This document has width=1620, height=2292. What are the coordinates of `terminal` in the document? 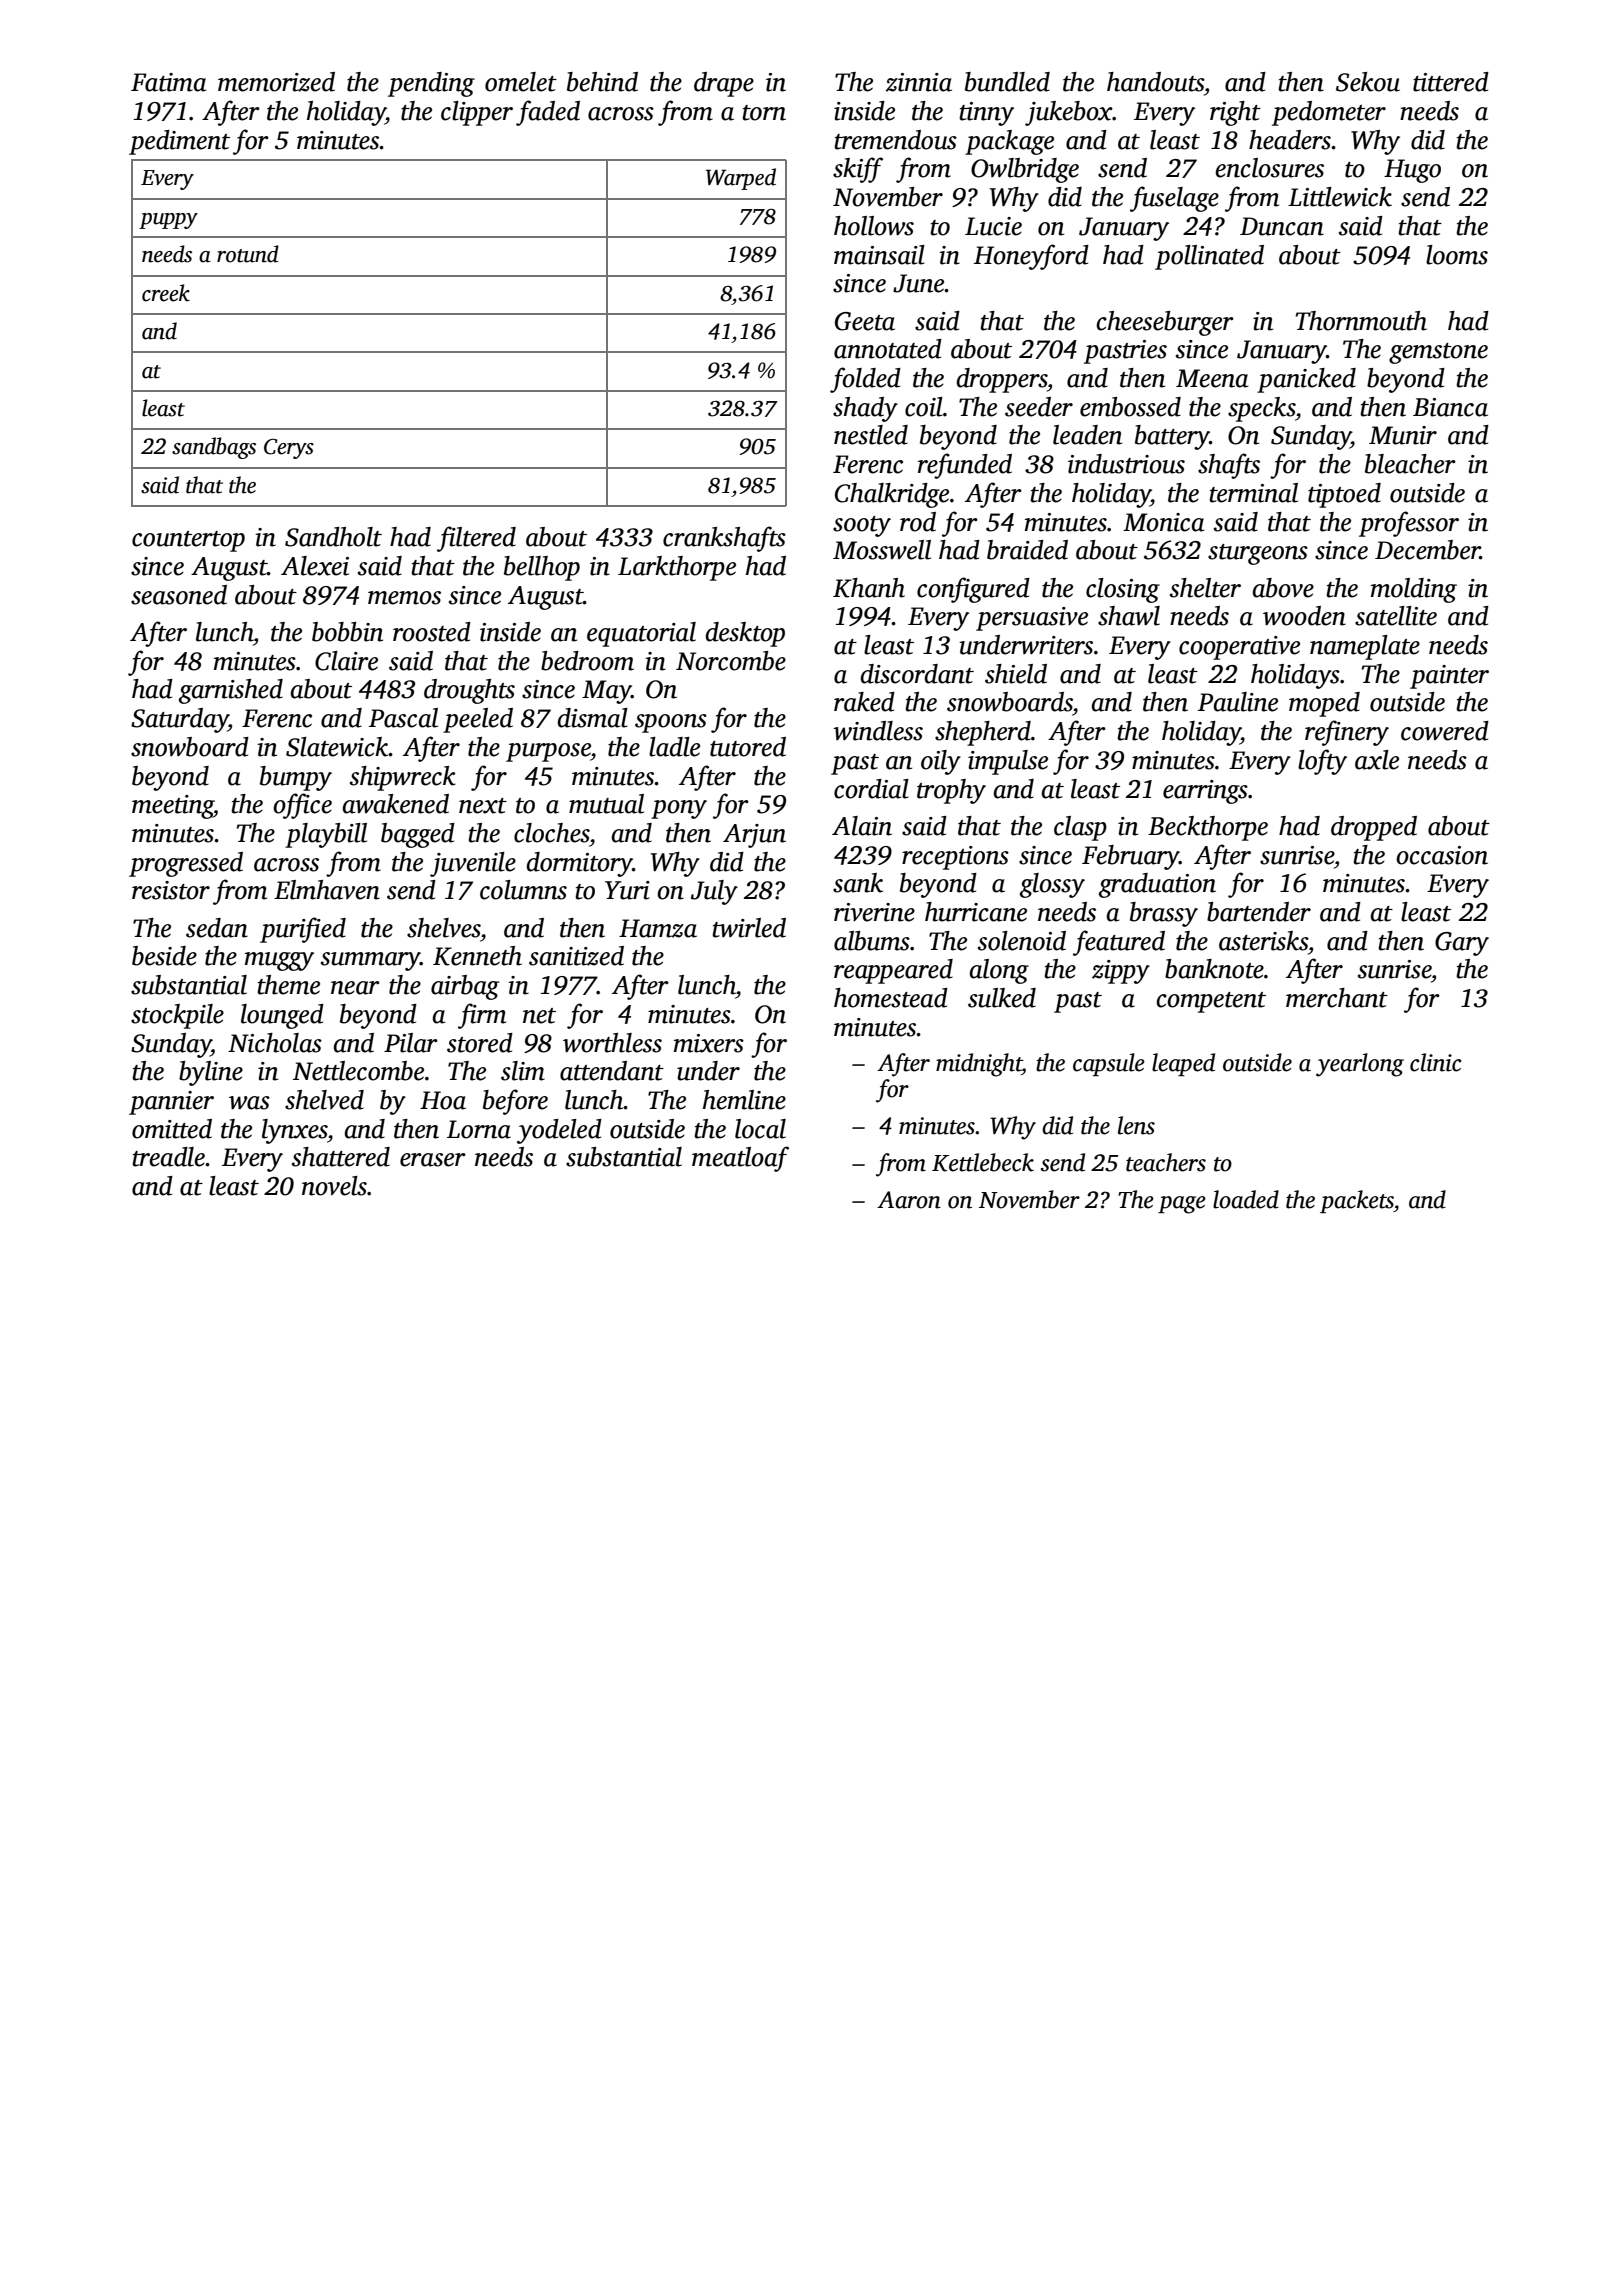 It's located at (1253, 493).
